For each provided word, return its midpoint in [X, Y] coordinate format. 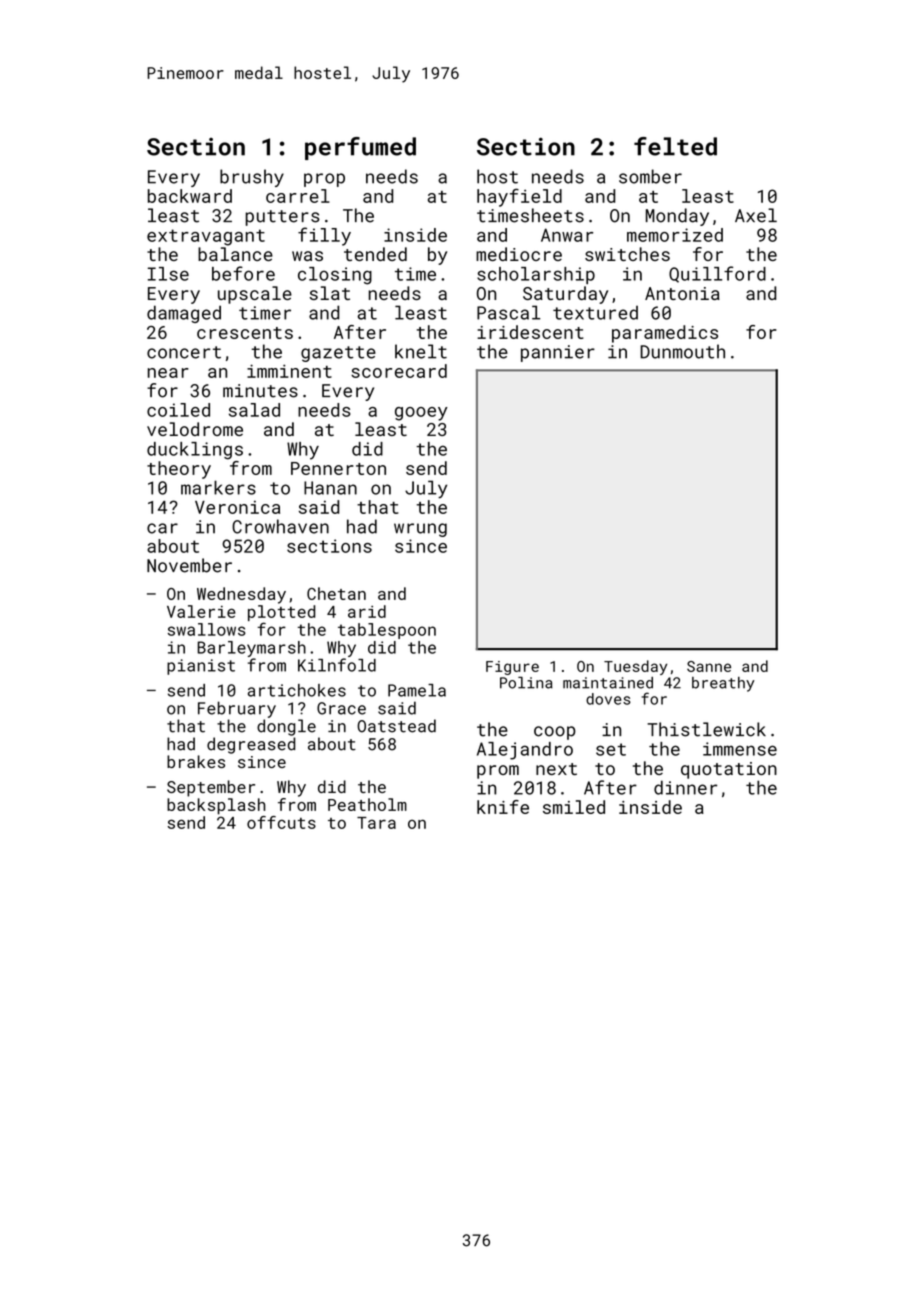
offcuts [281, 822]
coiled [178, 410]
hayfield [519, 197]
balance [235, 254]
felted [675, 146]
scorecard [399, 371]
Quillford [717, 274]
